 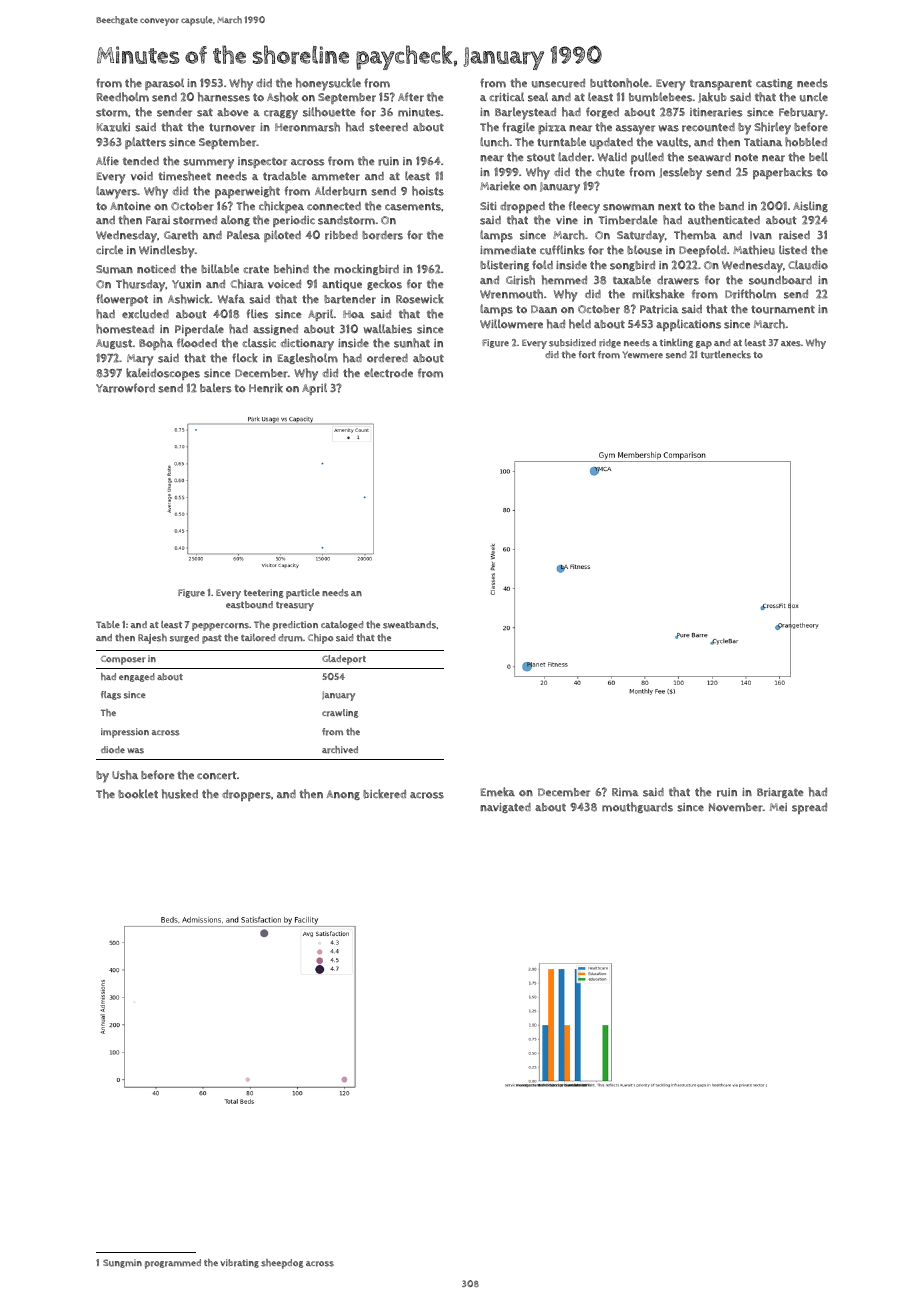 What do you see at coordinates (282, 97) in the page?
I see `Ashok` at bounding box center [282, 97].
